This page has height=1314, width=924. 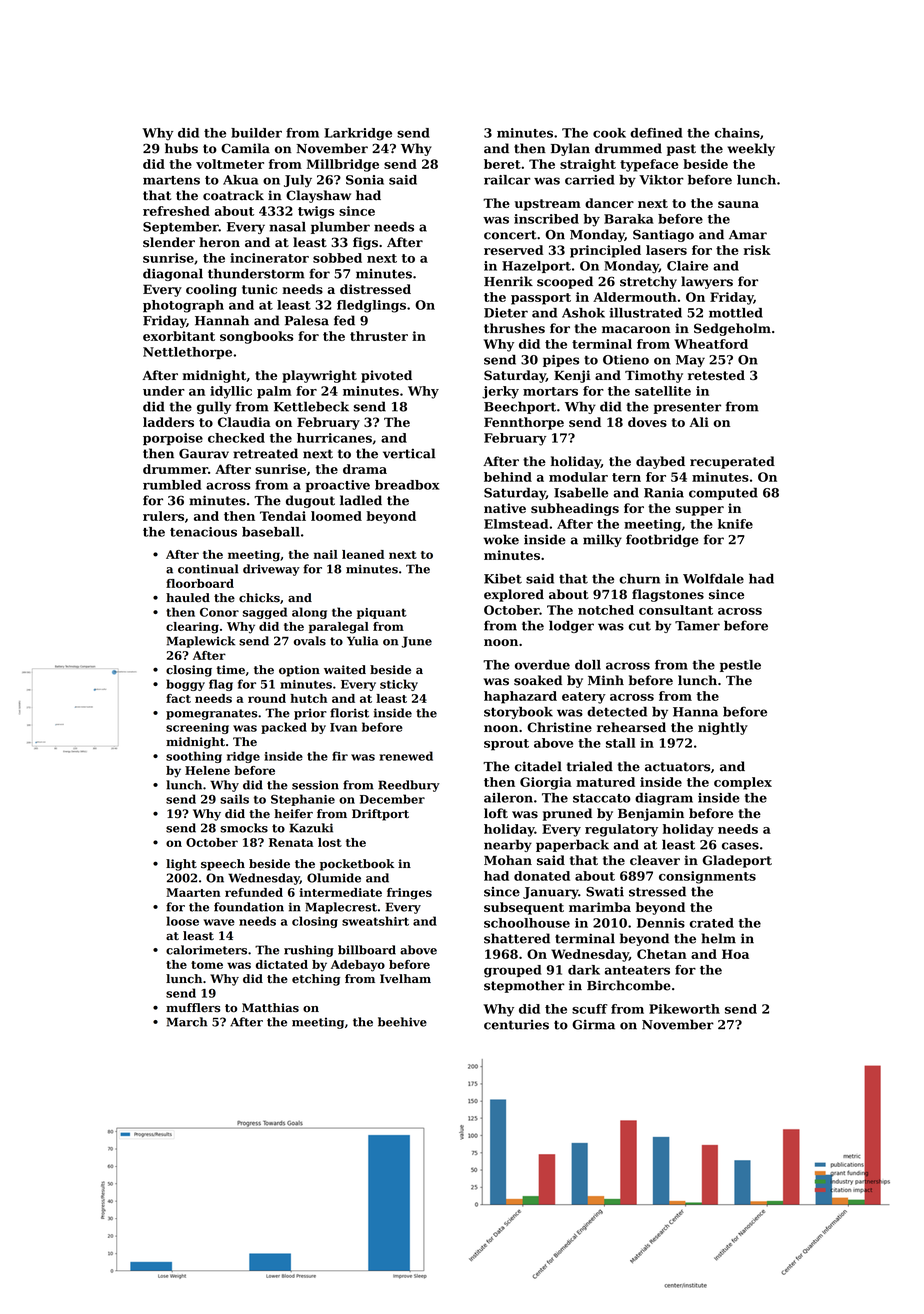 What do you see at coordinates (181, 148) in the page?
I see `hubs` at bounding box center [181, 148].
